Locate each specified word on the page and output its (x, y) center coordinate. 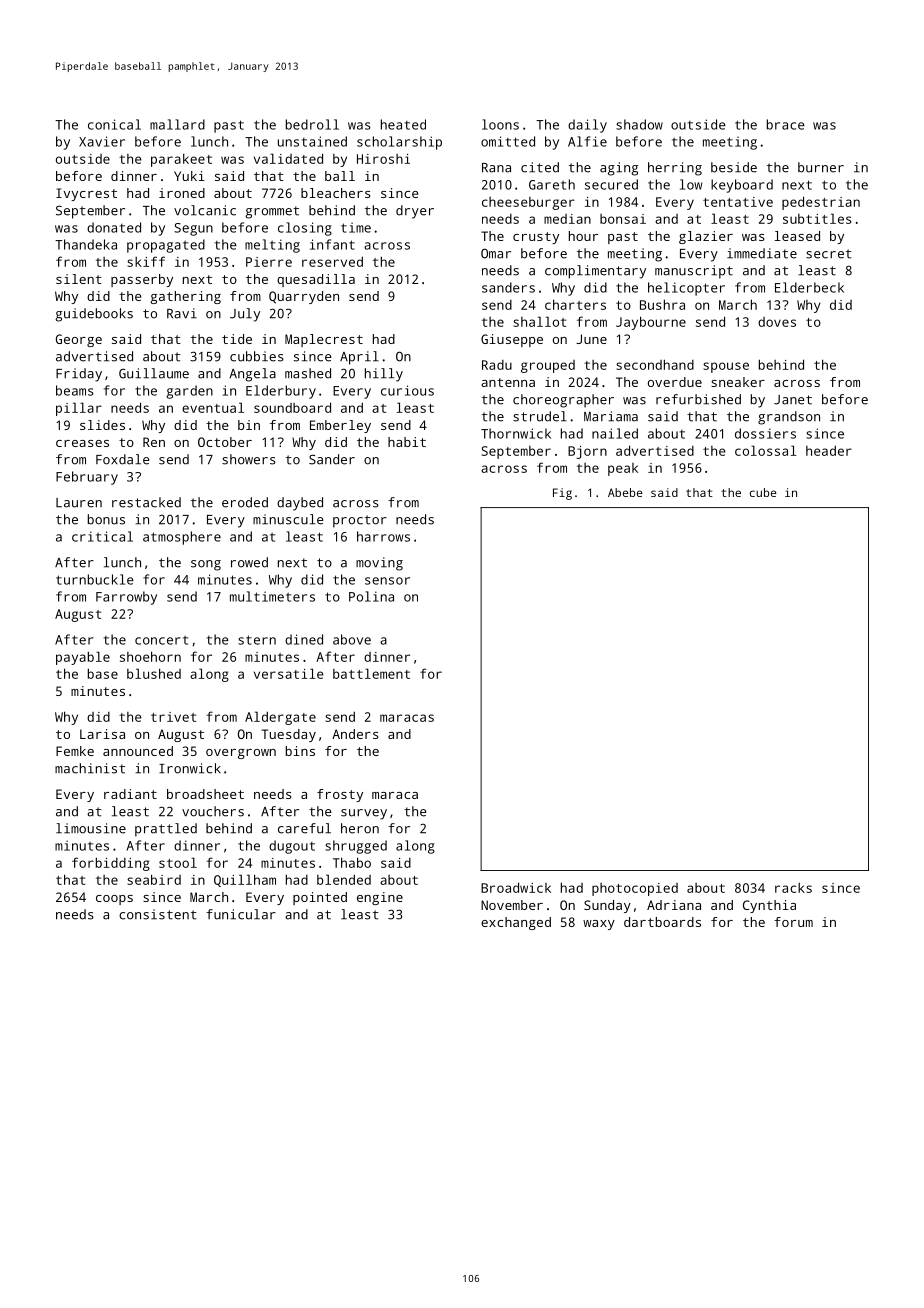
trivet (173, 717)
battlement (371, 673)
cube (763, 492)
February (87, 478)
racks (793, 888)
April (359, 358)
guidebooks (94, 315)
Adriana (674, 905)
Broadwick (516, 887)
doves (777, 322)
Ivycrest (86, 194)
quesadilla (316, 280)
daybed (300, 504)
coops (114, 900)
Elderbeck (809, 287)
